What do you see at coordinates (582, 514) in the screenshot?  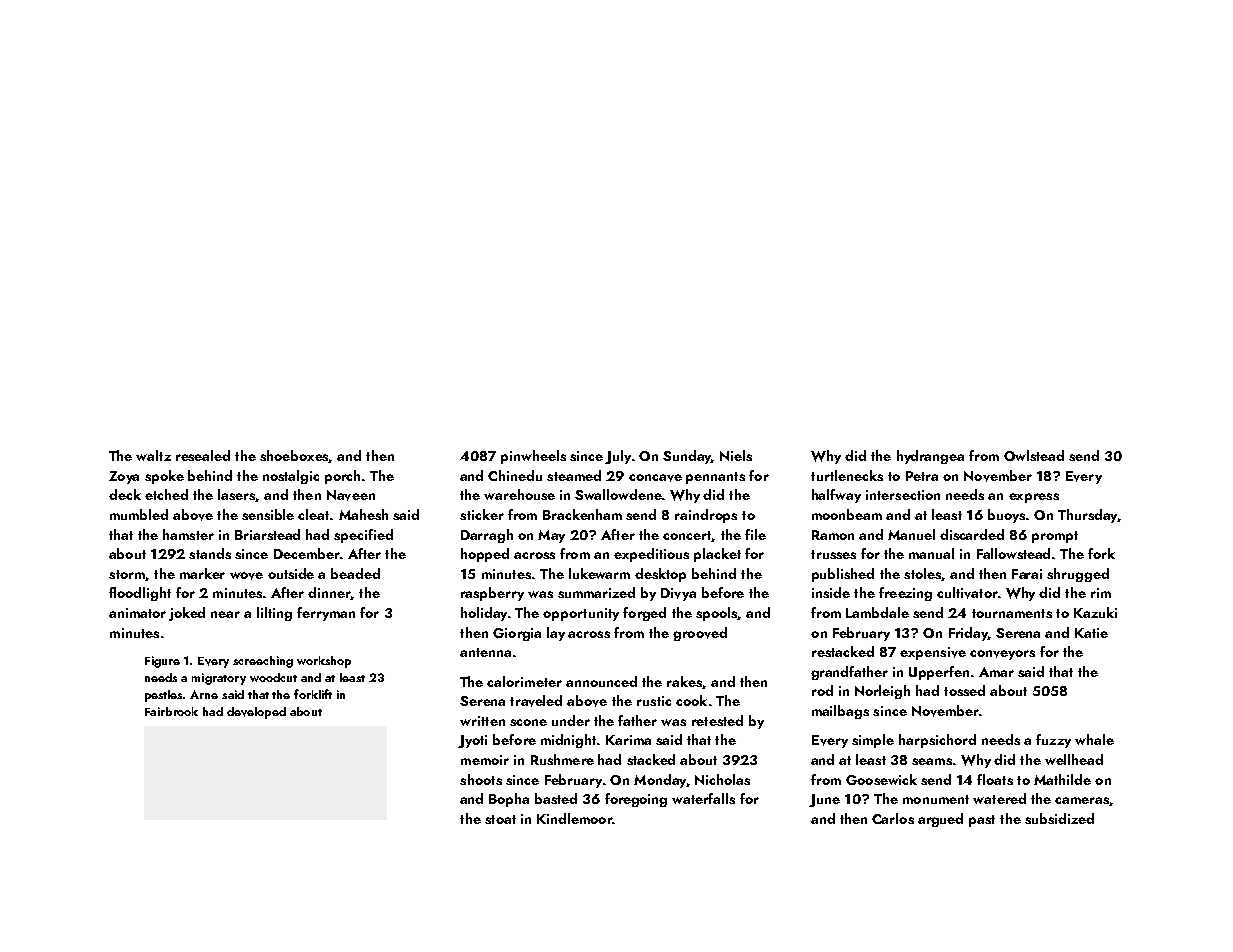 I see `Brackenham` at bounding box center [582, 514].
